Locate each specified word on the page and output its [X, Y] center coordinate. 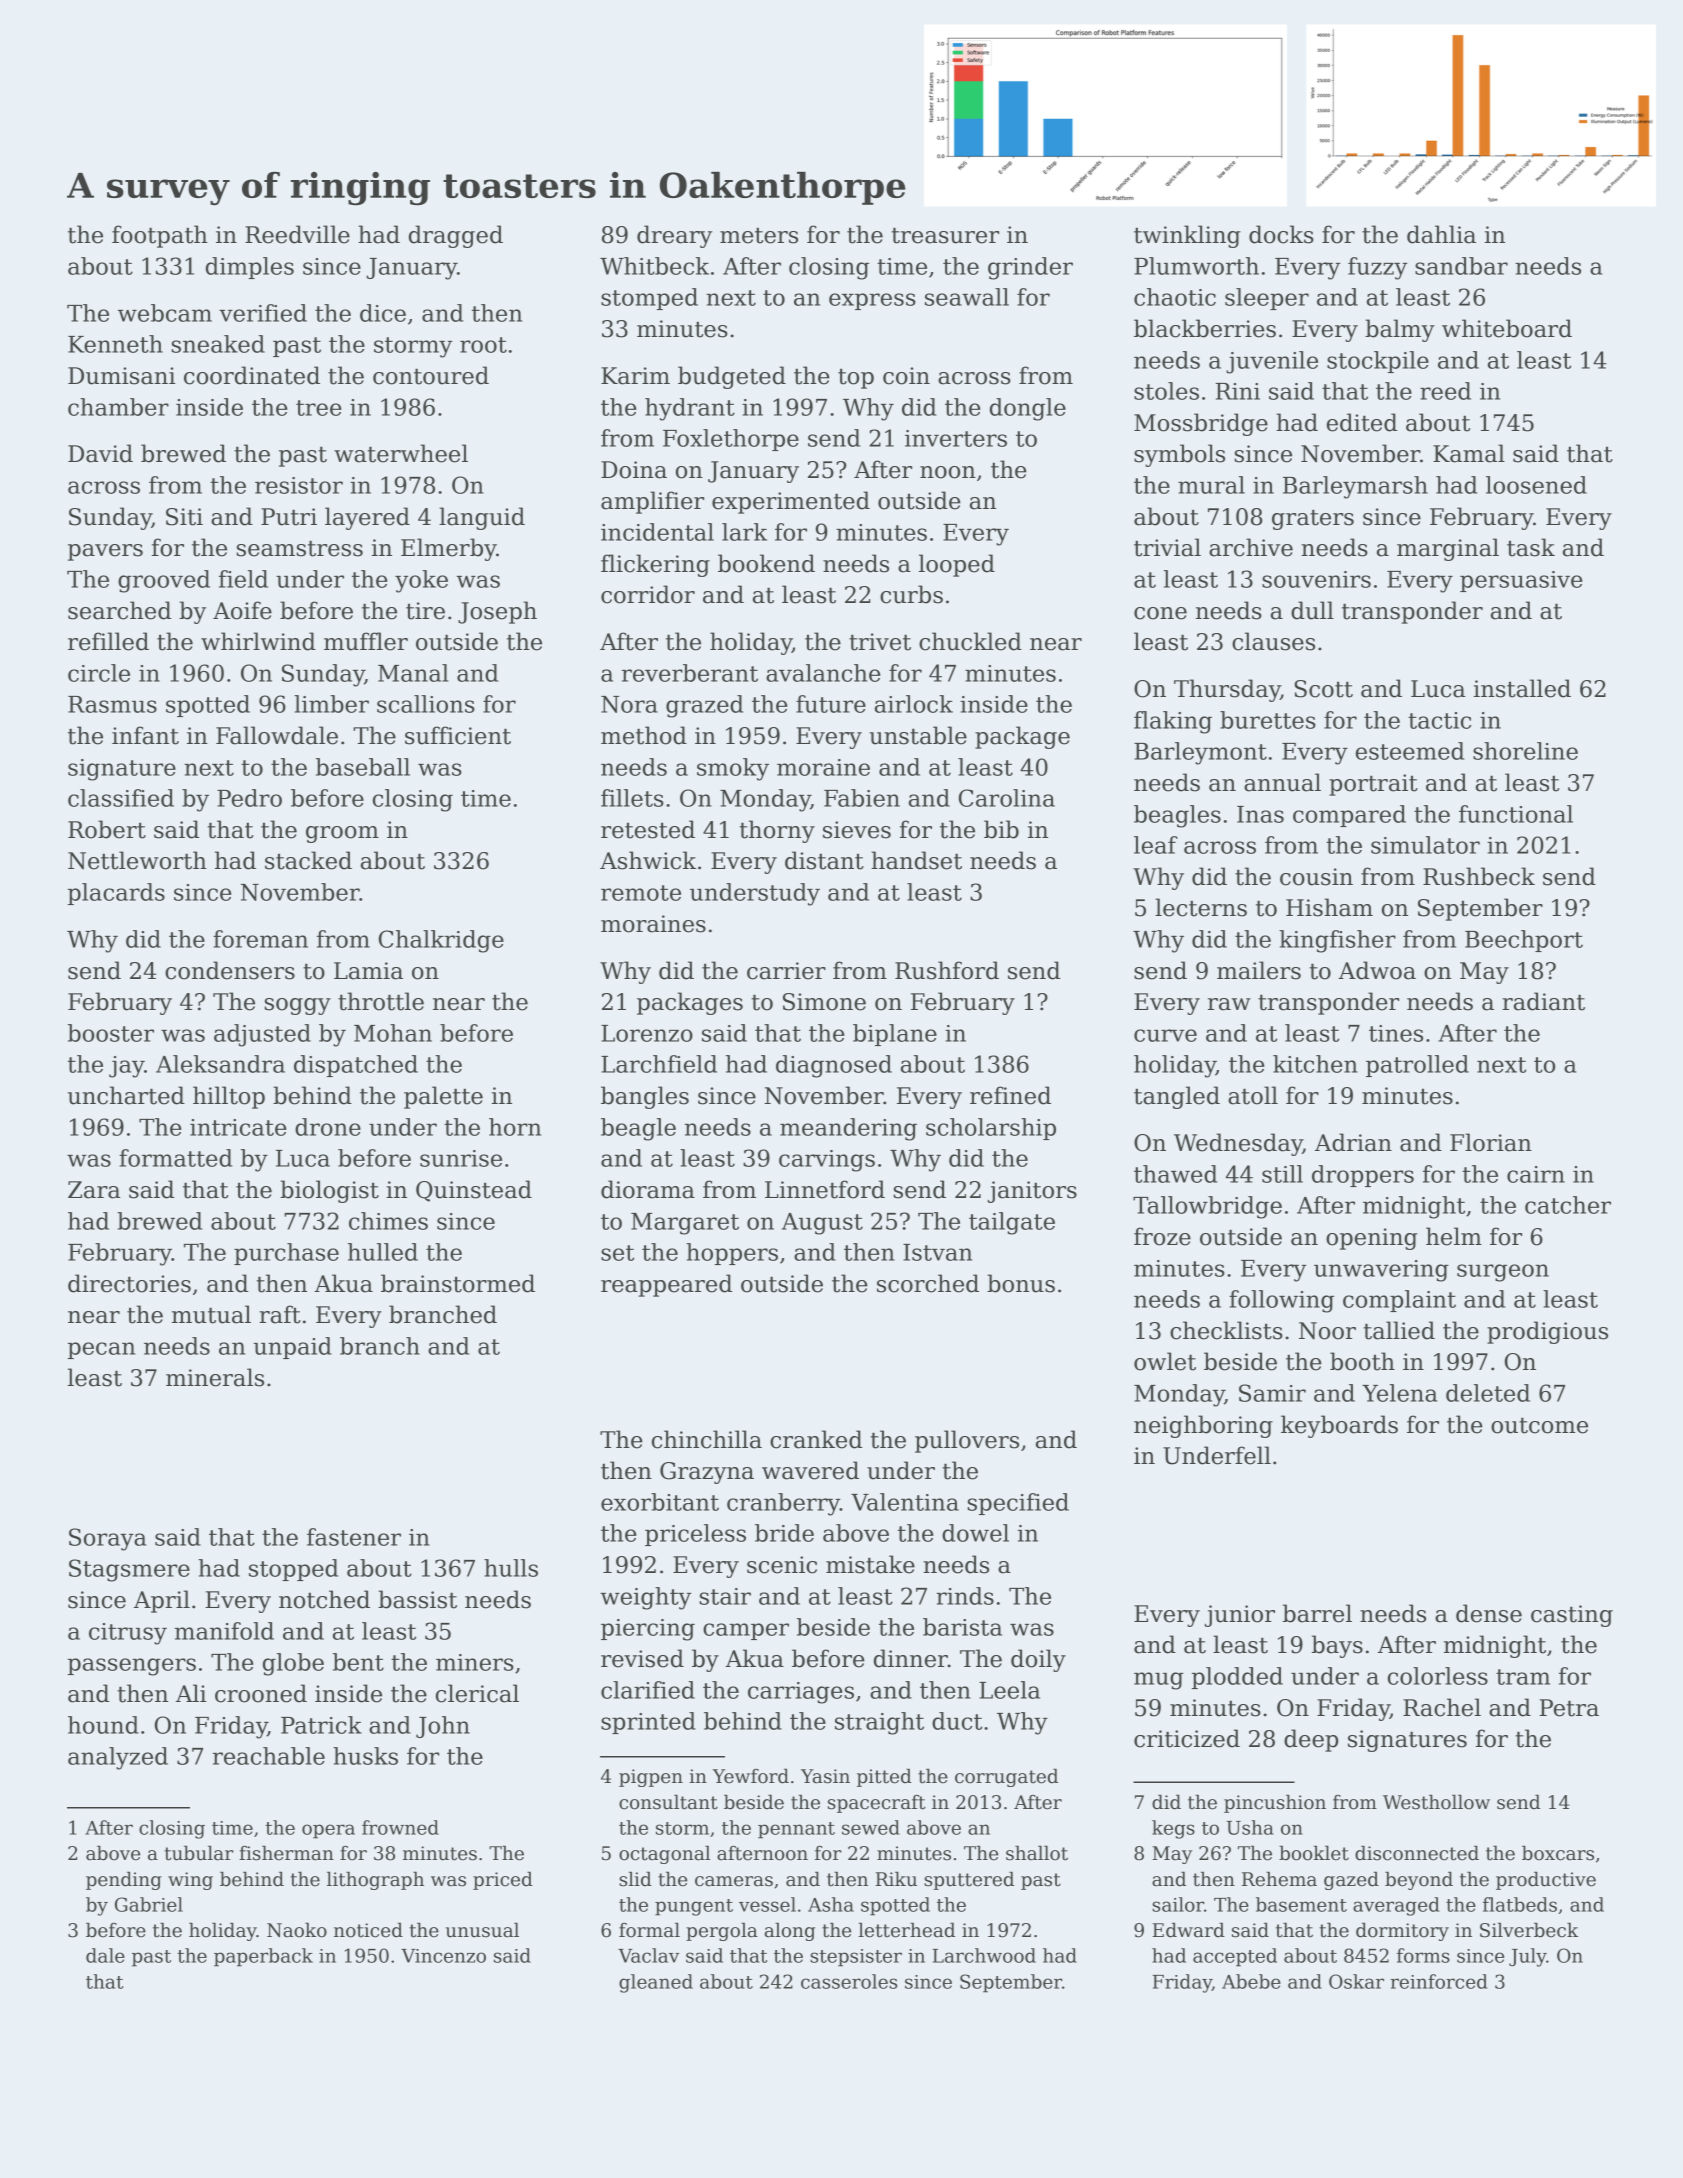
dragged [456, 236]
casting [1572, 1616]
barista [962, 1627]
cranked [816, 1439]
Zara [94, 1190]
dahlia [1441, 234]
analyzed [118, 1758]
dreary [674, 236]
